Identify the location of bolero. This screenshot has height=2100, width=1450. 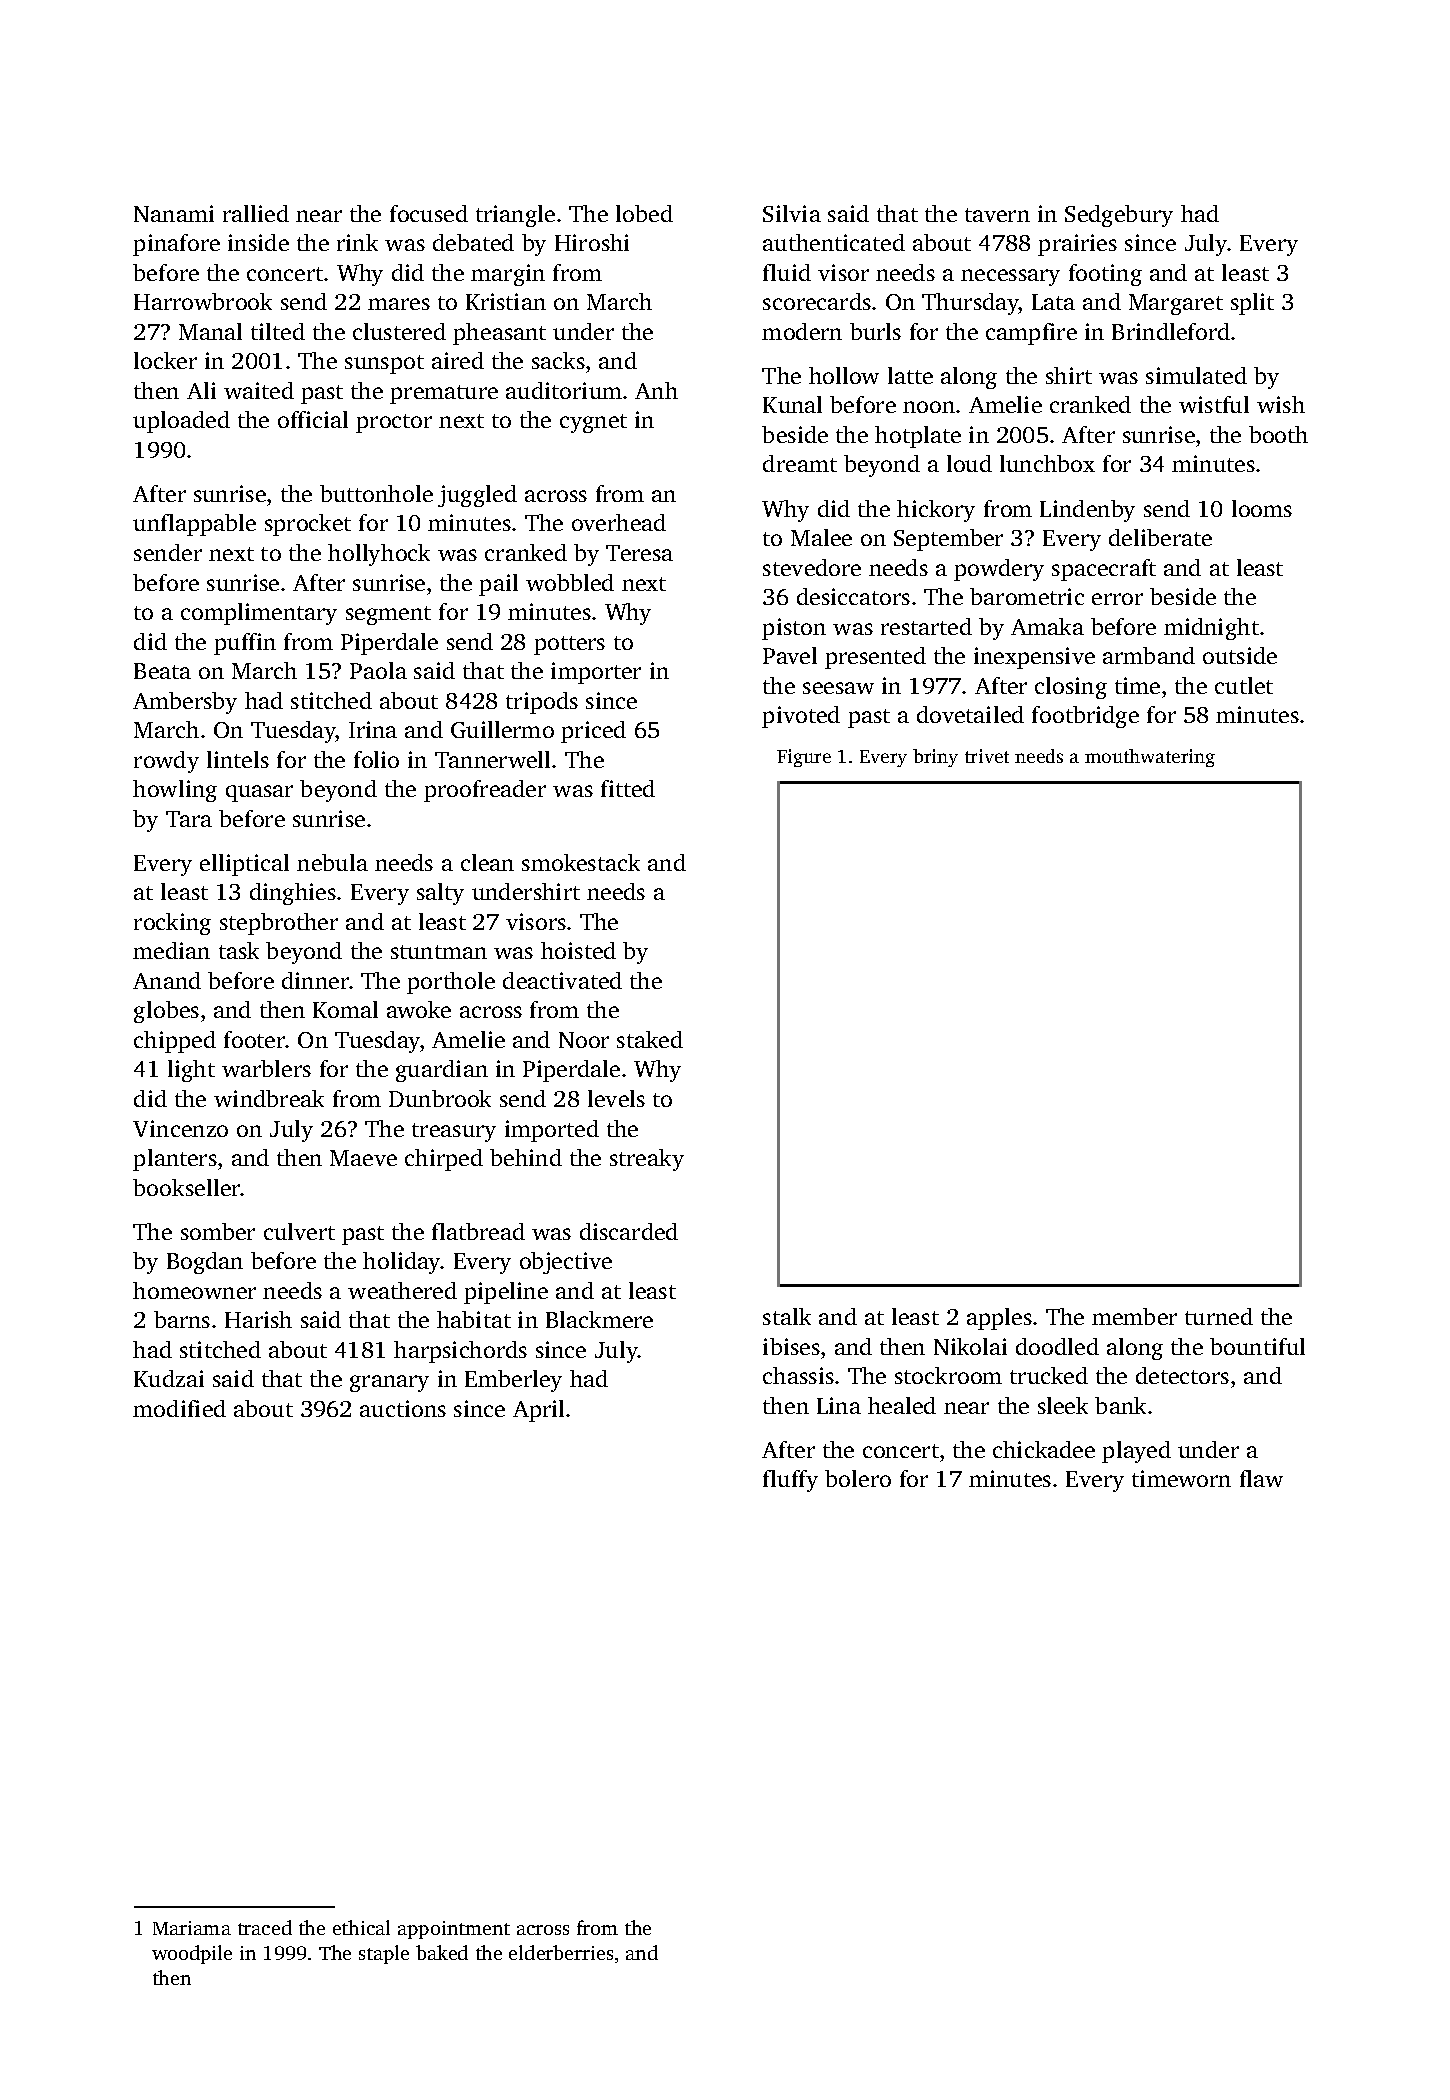
(858, 1478).
